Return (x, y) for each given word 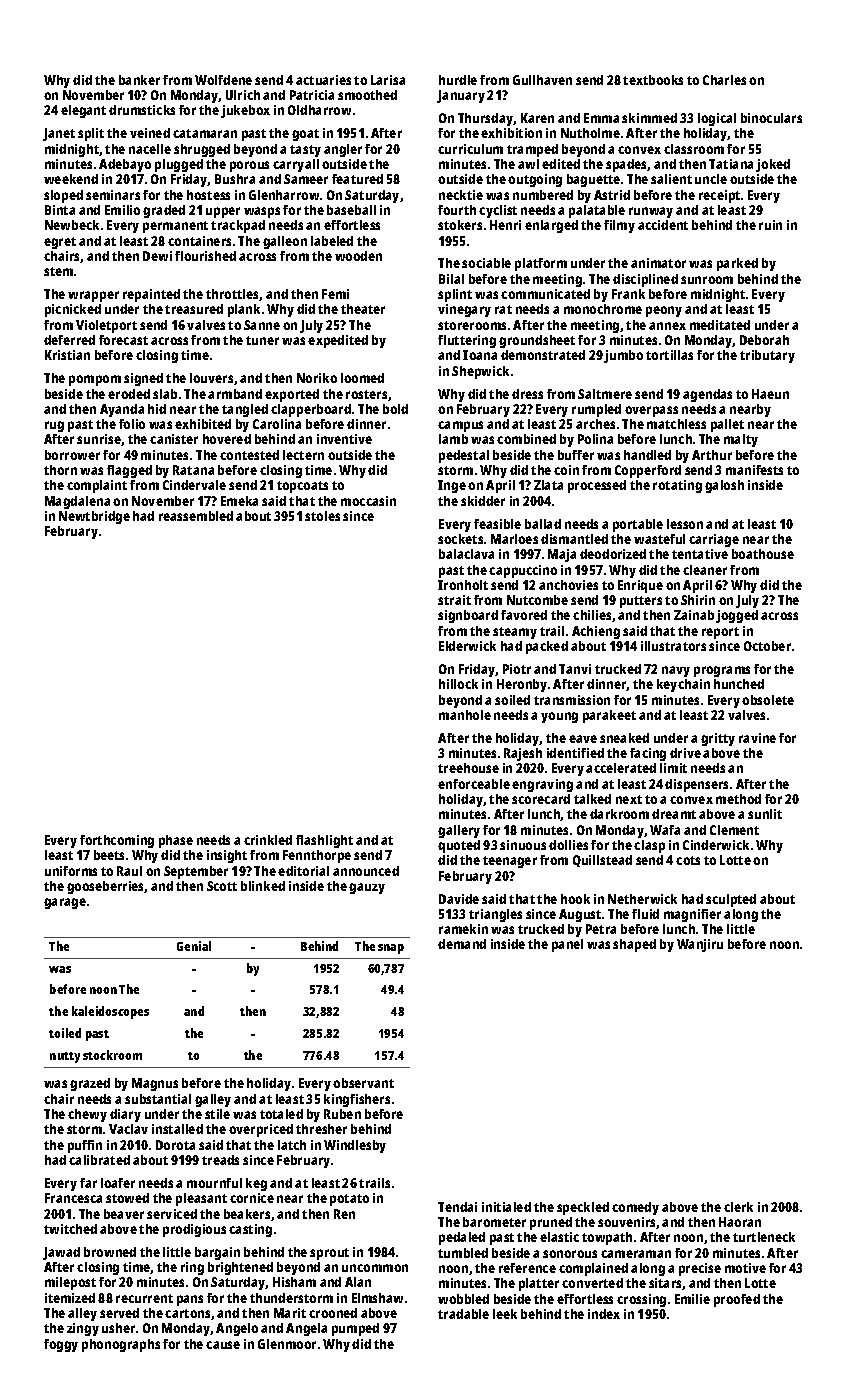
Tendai (457, 1207)
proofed (737, 1300)
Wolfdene (223, 80)
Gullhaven (542, 80)
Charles (724, 80)
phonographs (121, 1345)
